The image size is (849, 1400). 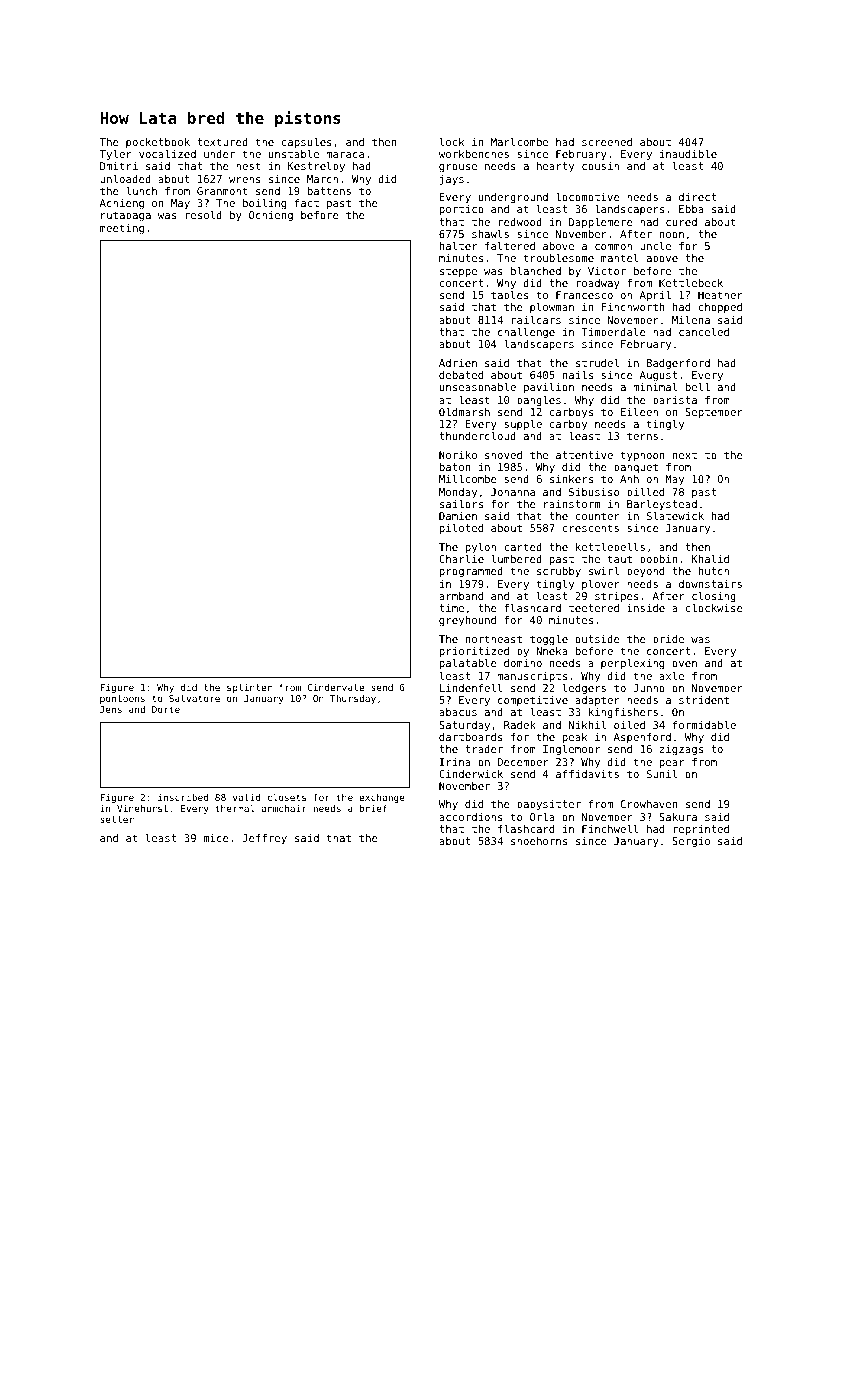 What do you see at coordinates (468, 479) in the screenshot?
I see `Millcombe` at bounding box center [468, 479].
